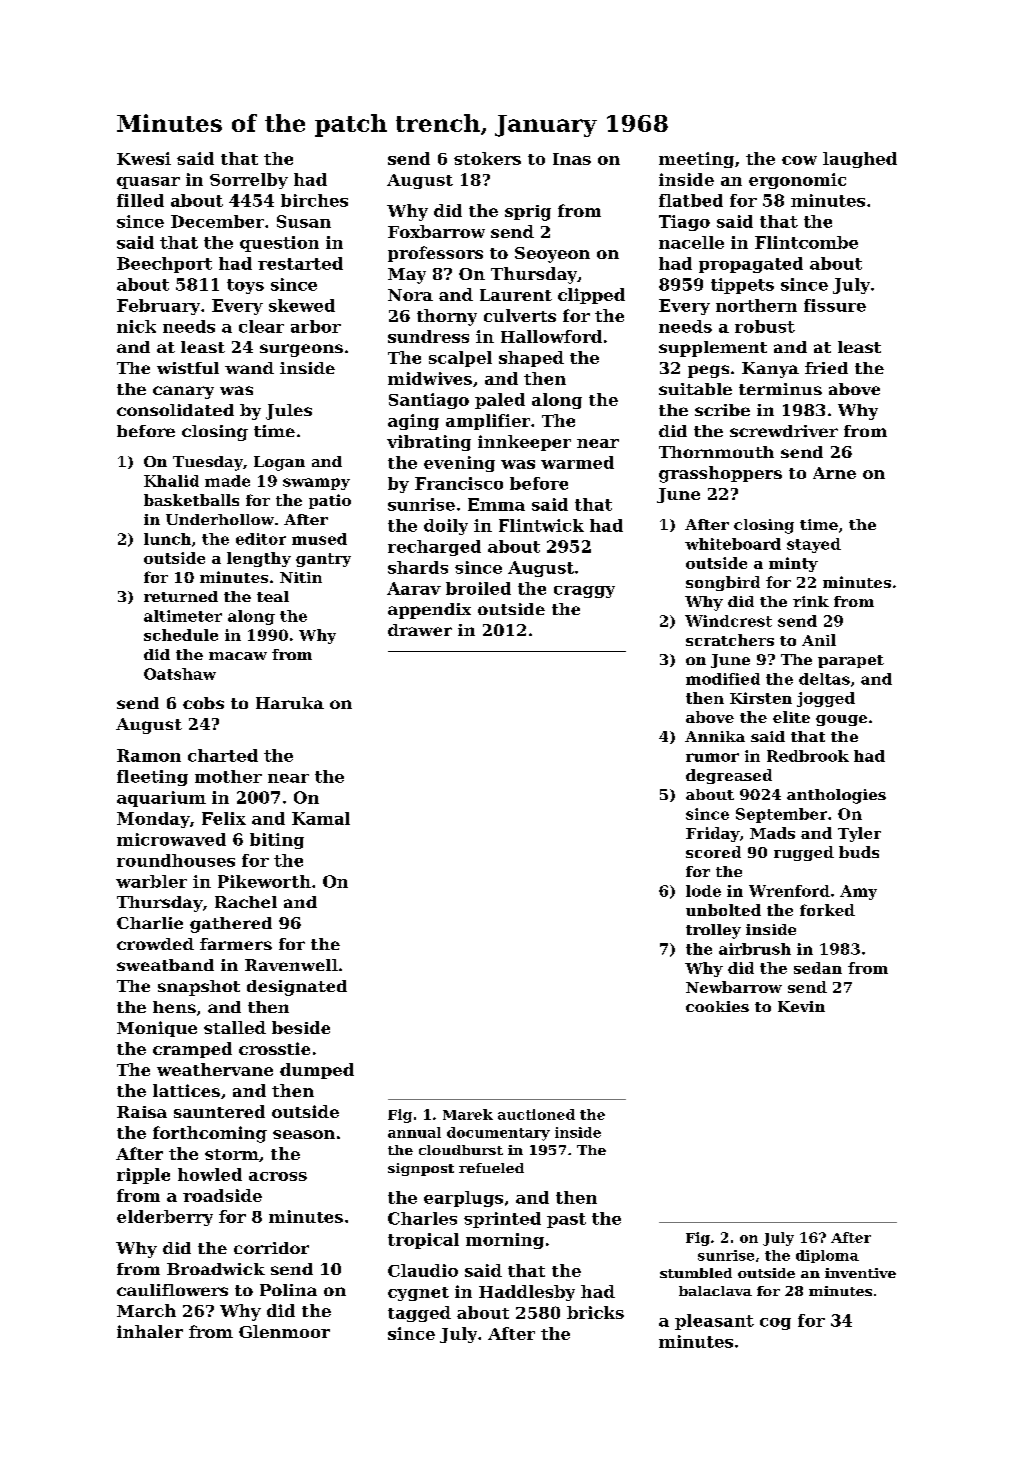 The width and height of the page is (1014, 1468). What do you see at coordinates (144, 158) in the page?
I see `Kwesi` at bounding box center [144, 158].
